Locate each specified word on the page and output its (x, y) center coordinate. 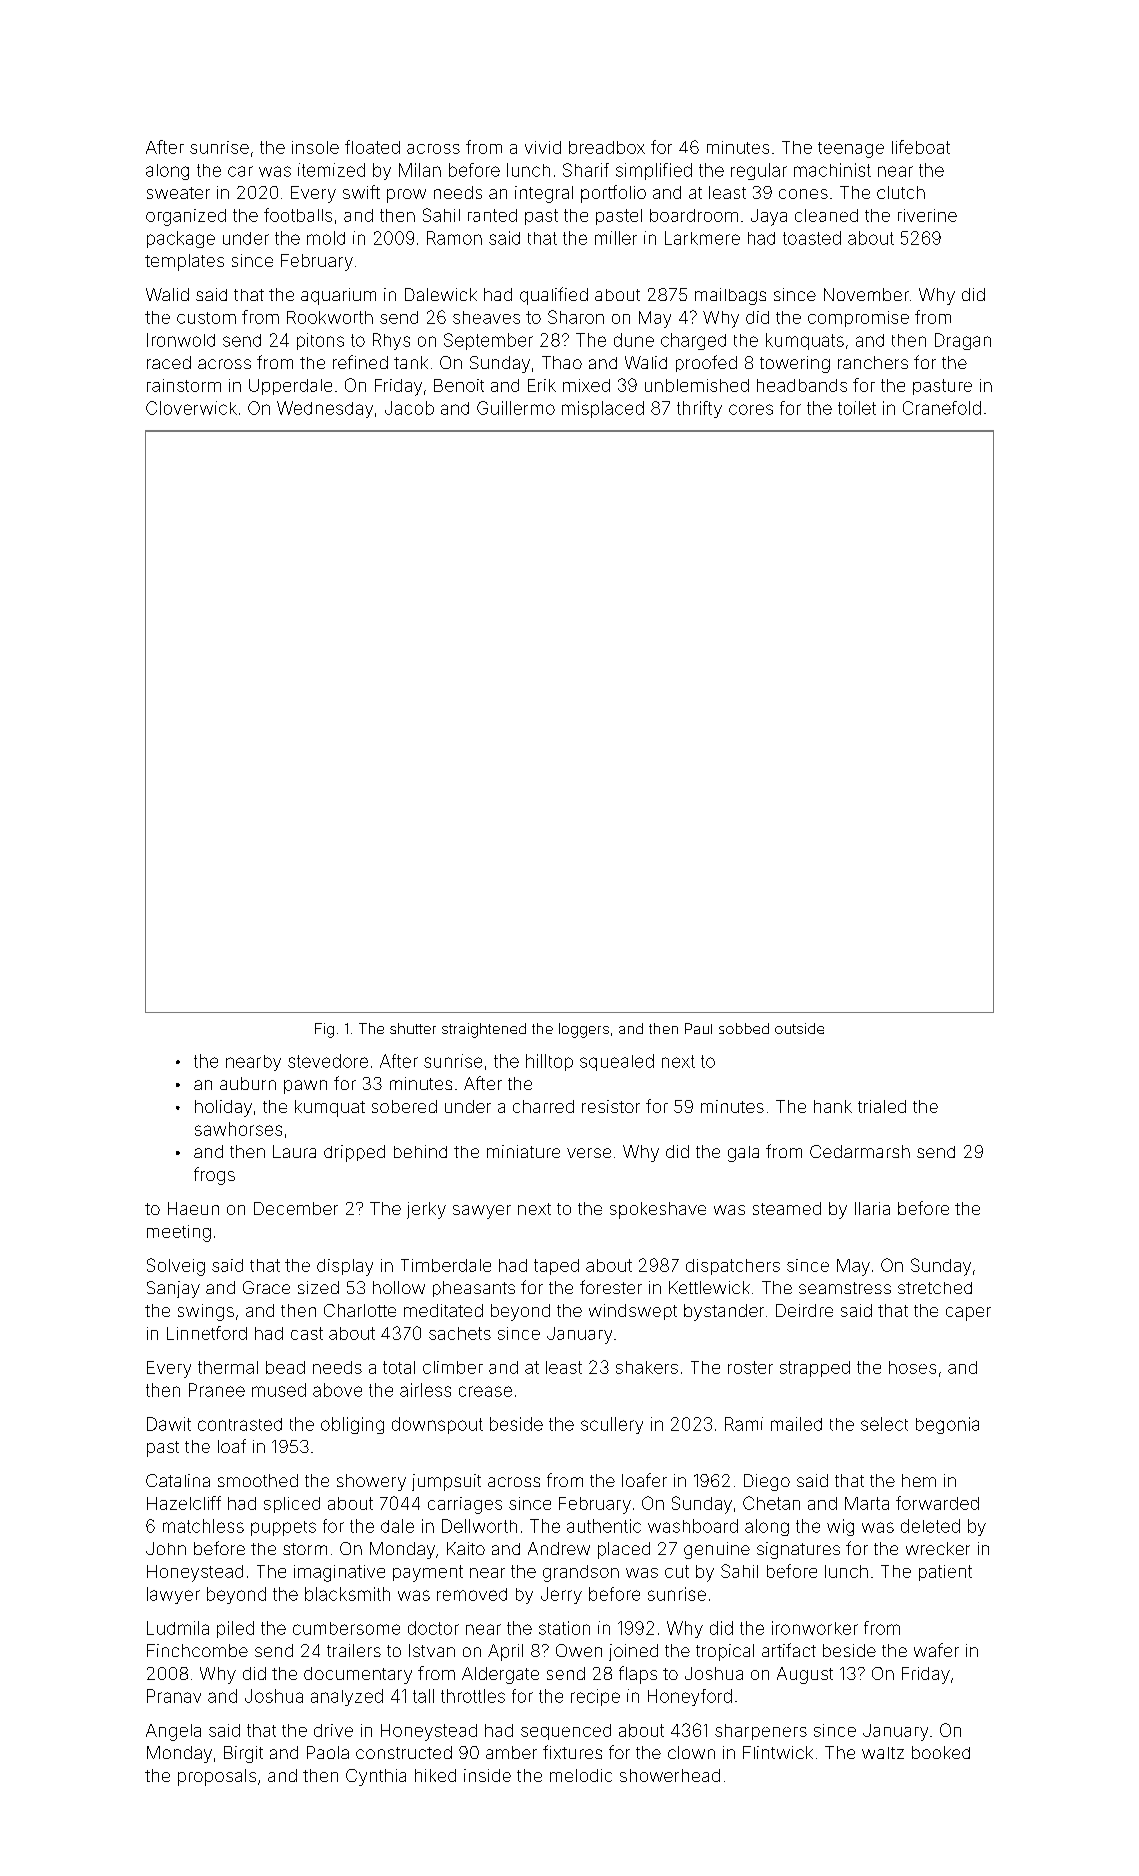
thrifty (699, 409)
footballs (298, 215)
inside (487, 1775)
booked (941, 1752)
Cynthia (376, 1777)
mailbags (730, 296)
